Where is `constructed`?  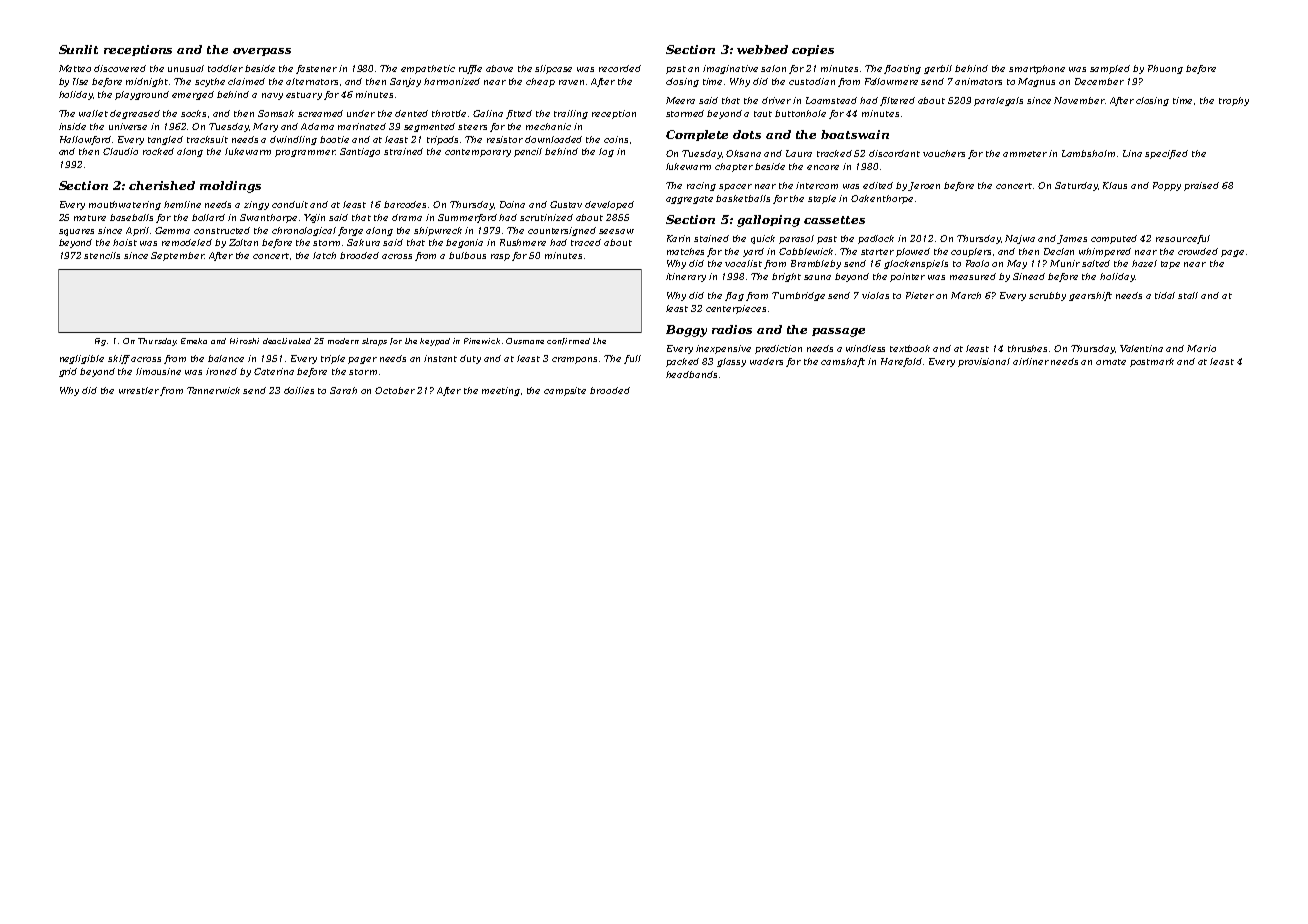
constructed is located at coordinates (222, 230).
